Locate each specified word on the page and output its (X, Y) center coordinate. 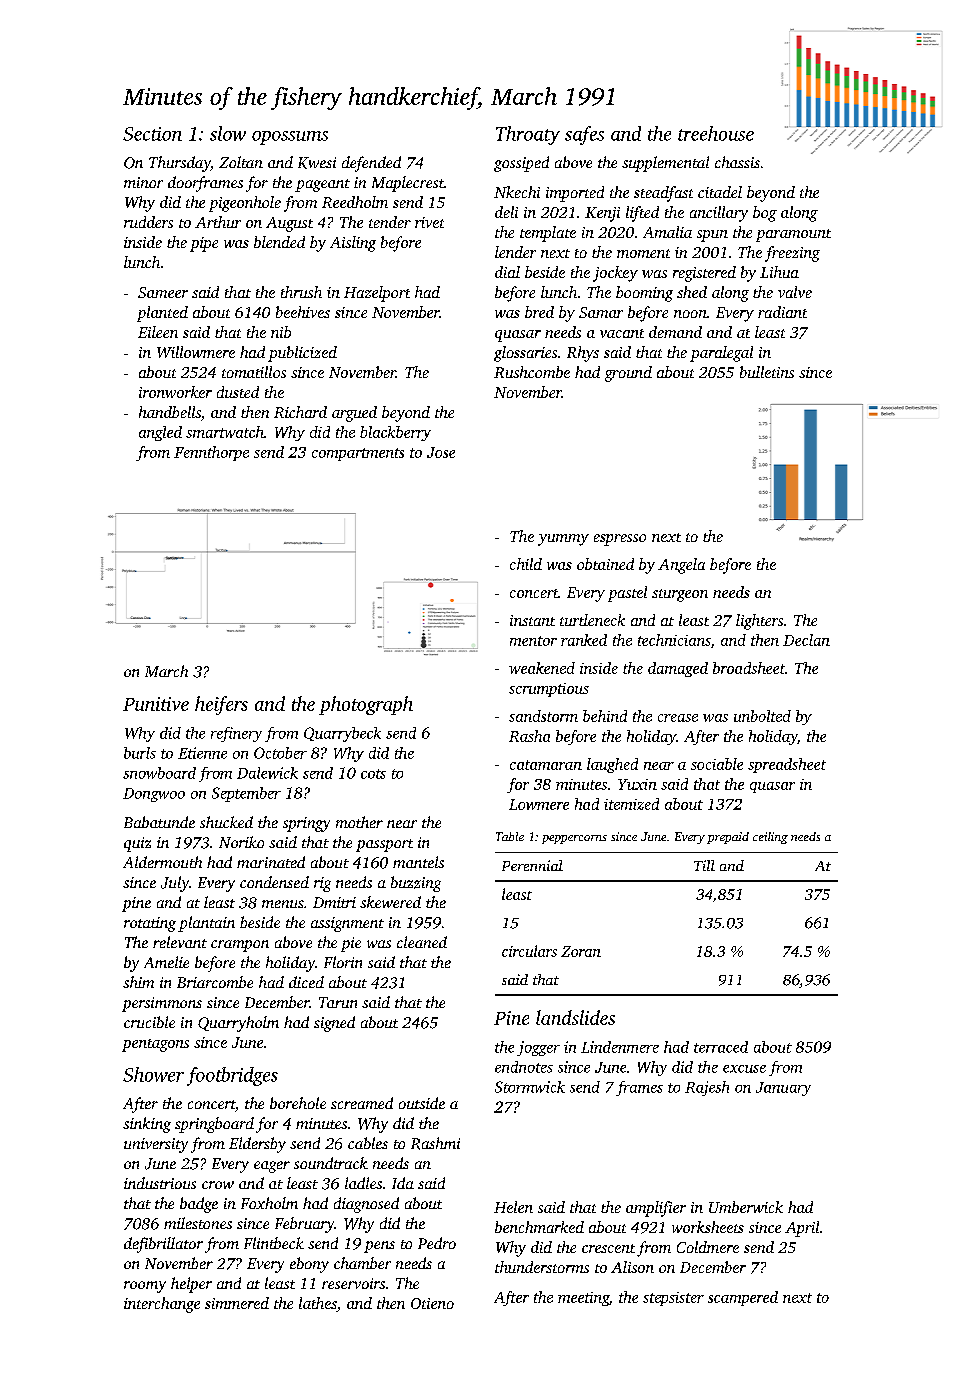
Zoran (581, 951)
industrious (160, 1183)
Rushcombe (532, 372)
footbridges (232, 1076)
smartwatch (225, 432)
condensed (274, 882)
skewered (390, 902)
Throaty (528, 135)
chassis (737, 162)
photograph (366, 705)
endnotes (524, 1067)
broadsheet (749, 668)
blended (279, 242)
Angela (681, 566)
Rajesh (707, 1088)
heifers (221, 705)
